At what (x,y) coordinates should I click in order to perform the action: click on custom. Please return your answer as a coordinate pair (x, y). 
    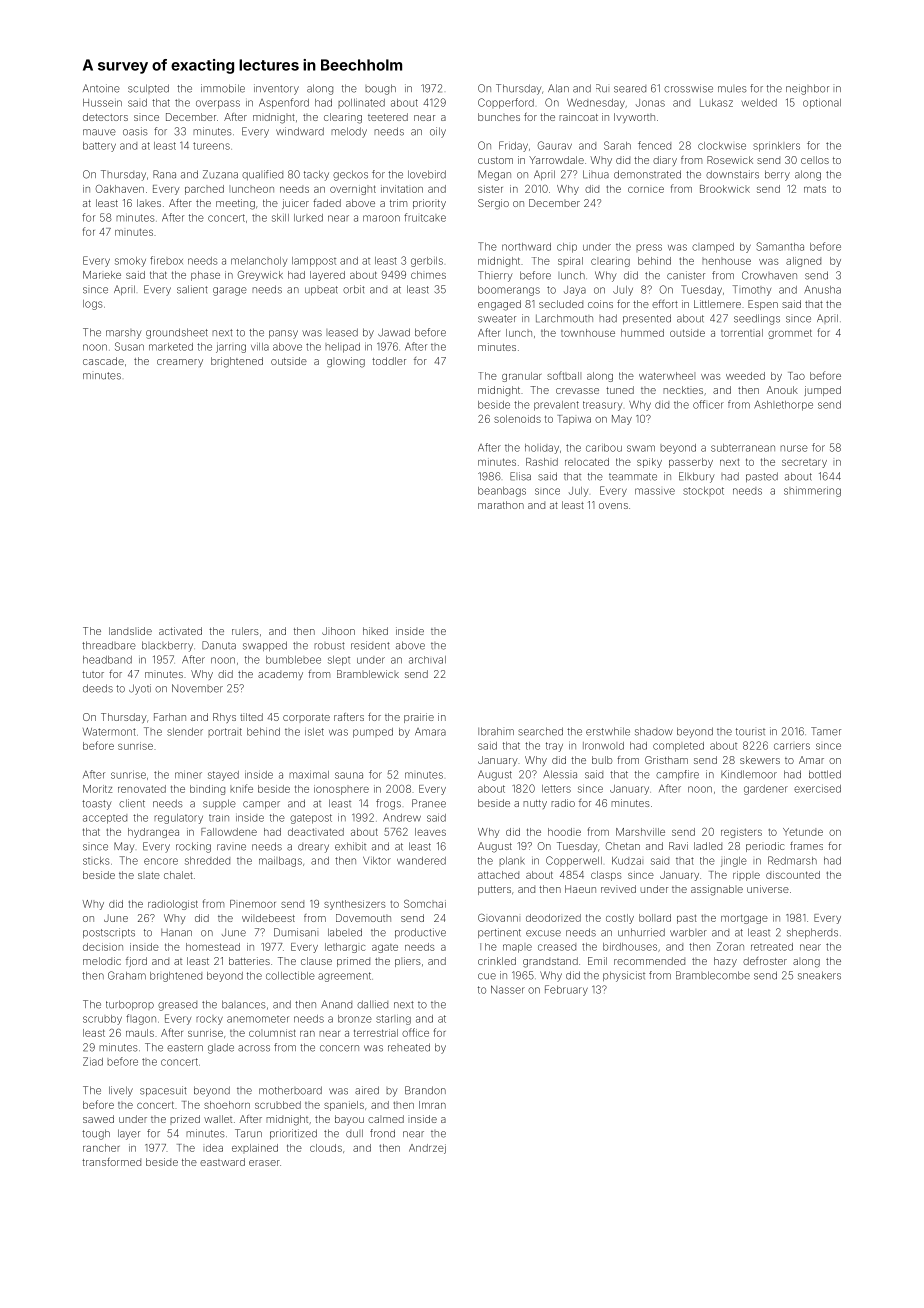
    Looking at the image, I should click on (495, 160).
